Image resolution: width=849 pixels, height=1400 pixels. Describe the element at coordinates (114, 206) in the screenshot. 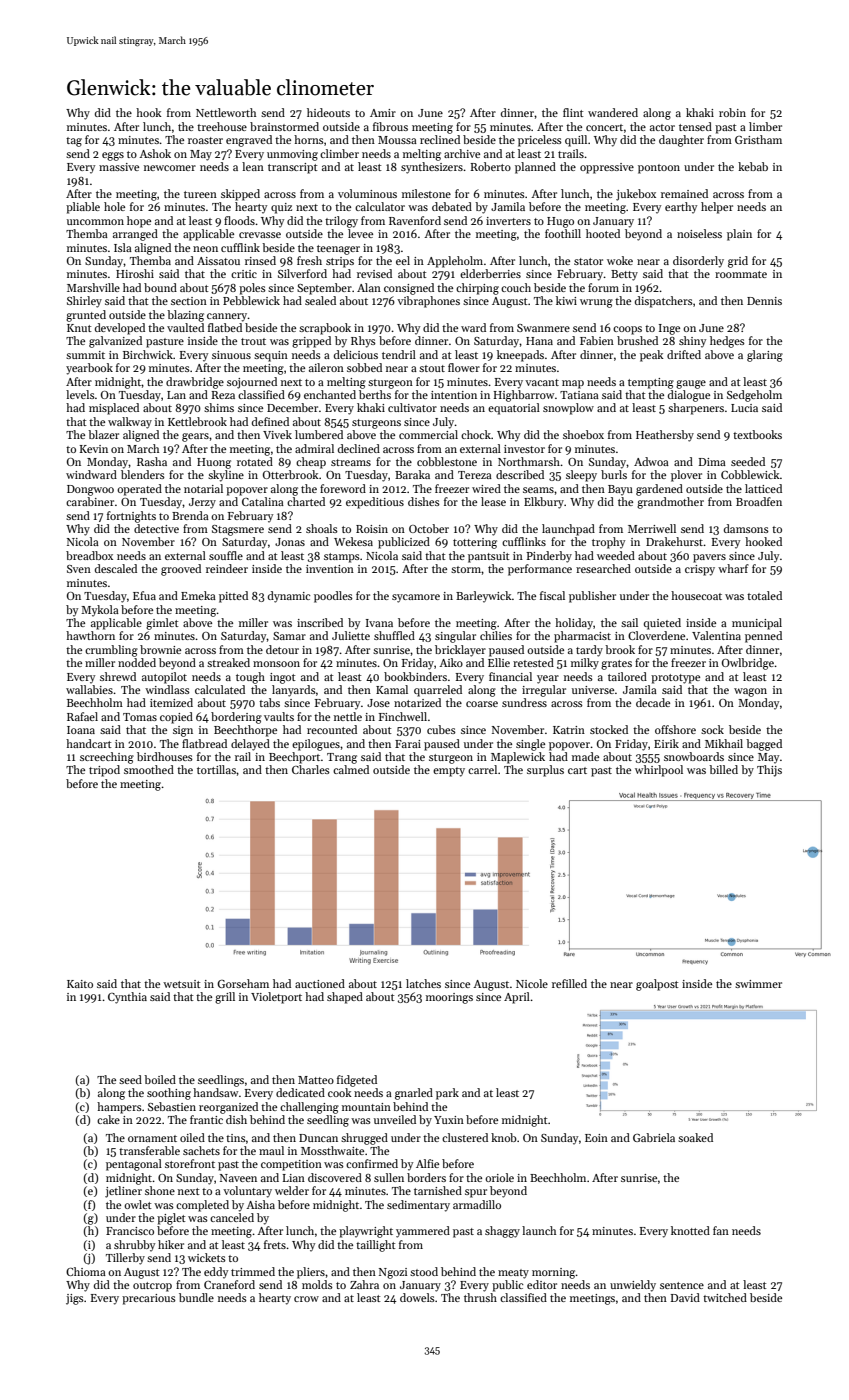

I see `hole` at that location.
